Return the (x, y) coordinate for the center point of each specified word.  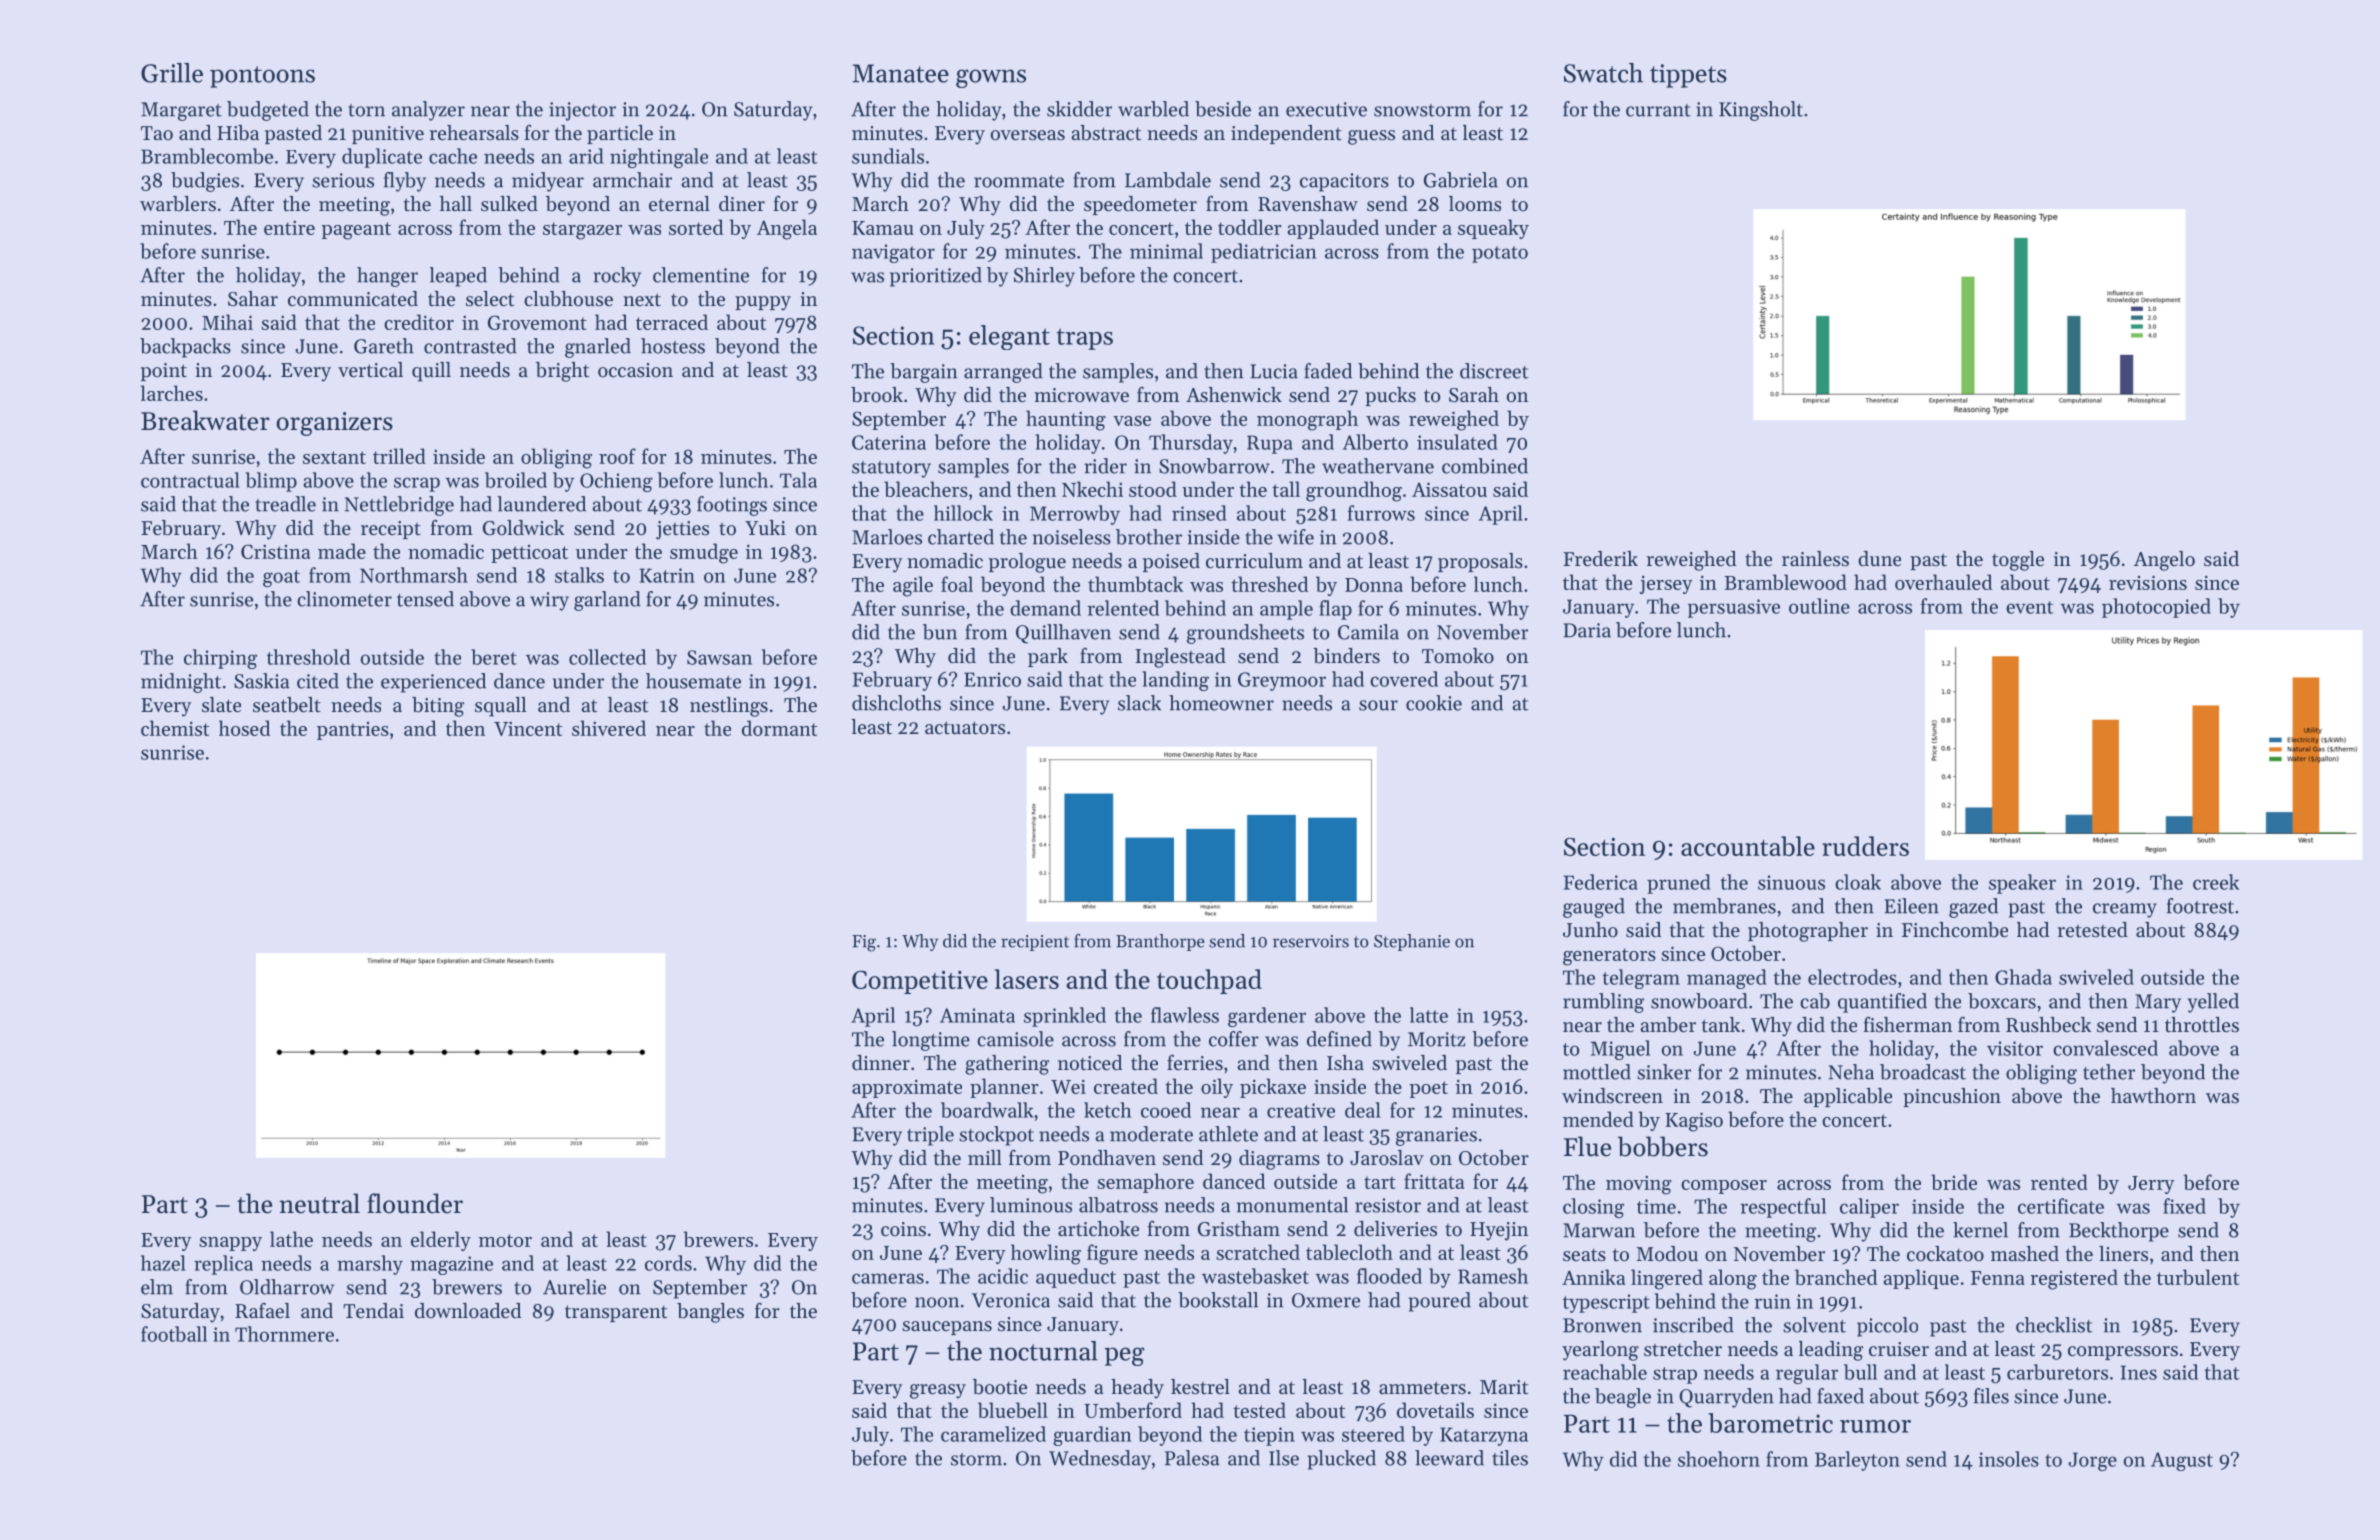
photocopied (2156, 608)
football (174, 1334)
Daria (1587, 630)
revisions (2148, 582)
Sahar (253, 299)
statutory (891, 469)
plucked (1341, 1460)
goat (281, 578)
